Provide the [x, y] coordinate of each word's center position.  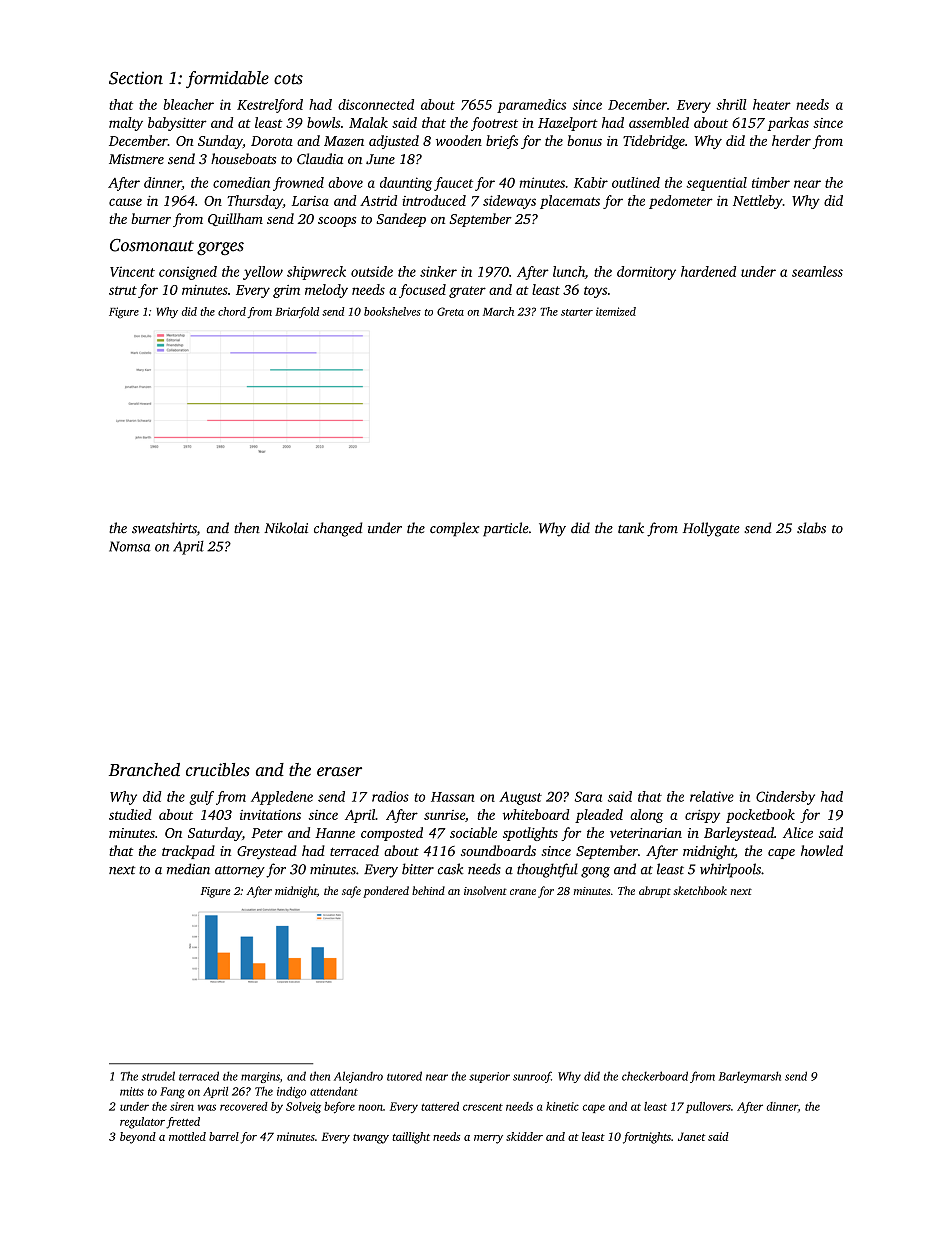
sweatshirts [164, 529]
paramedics [531, 106]
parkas [788, 124]
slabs [811, 528]
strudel [158, 1076]
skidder [524, 1136]
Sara [588, 796]
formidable [227, 79]
